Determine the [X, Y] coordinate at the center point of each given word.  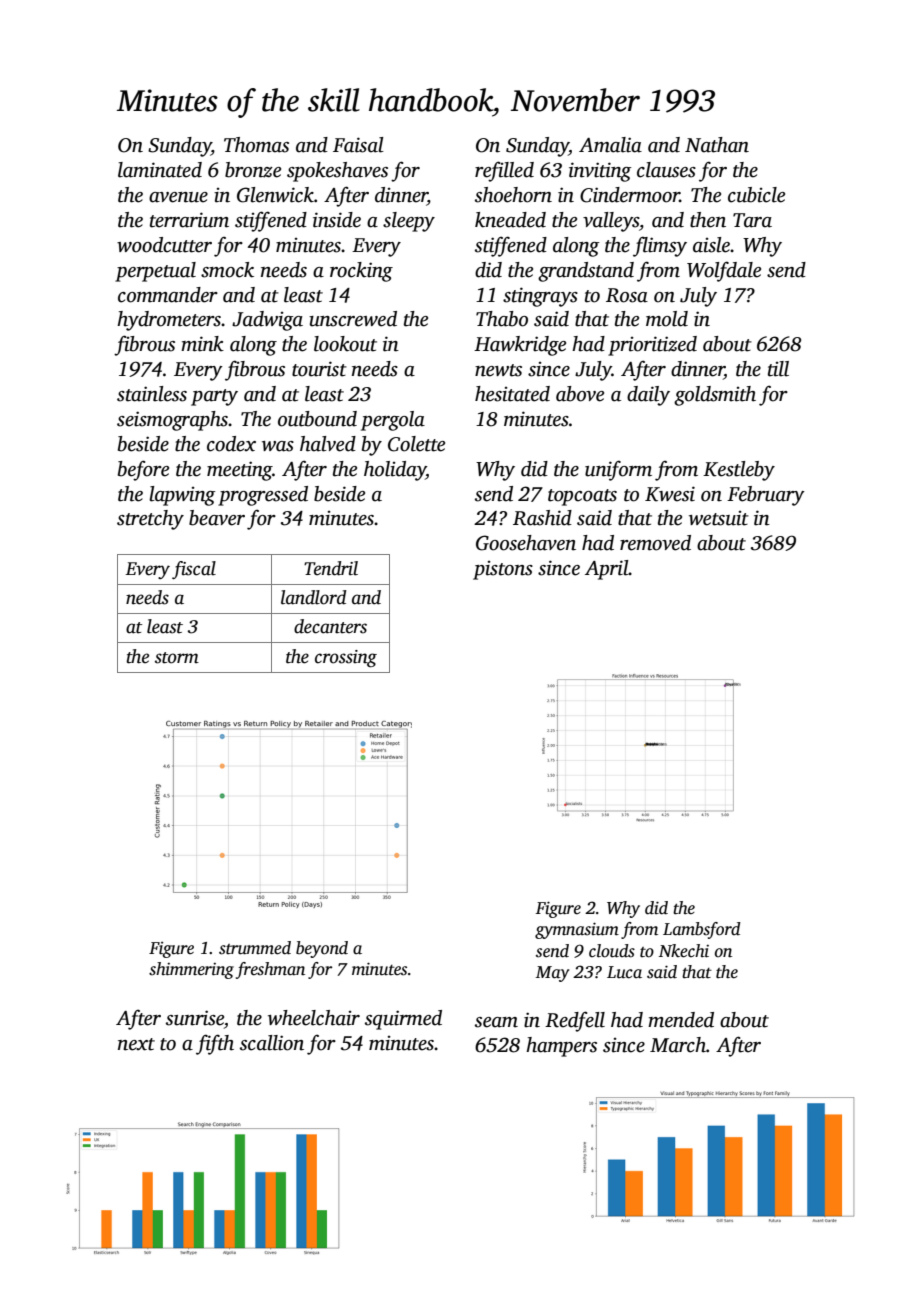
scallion [272, 1043]
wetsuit [719, 518]
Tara [752, 220]
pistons [503, 570]
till [778, 369]
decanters [330, 626]
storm [177, 658]
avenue [178, 197]
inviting [600, 172]
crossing [346, 659]
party [214, 397]
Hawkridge [520, 346]
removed [655, 543]
